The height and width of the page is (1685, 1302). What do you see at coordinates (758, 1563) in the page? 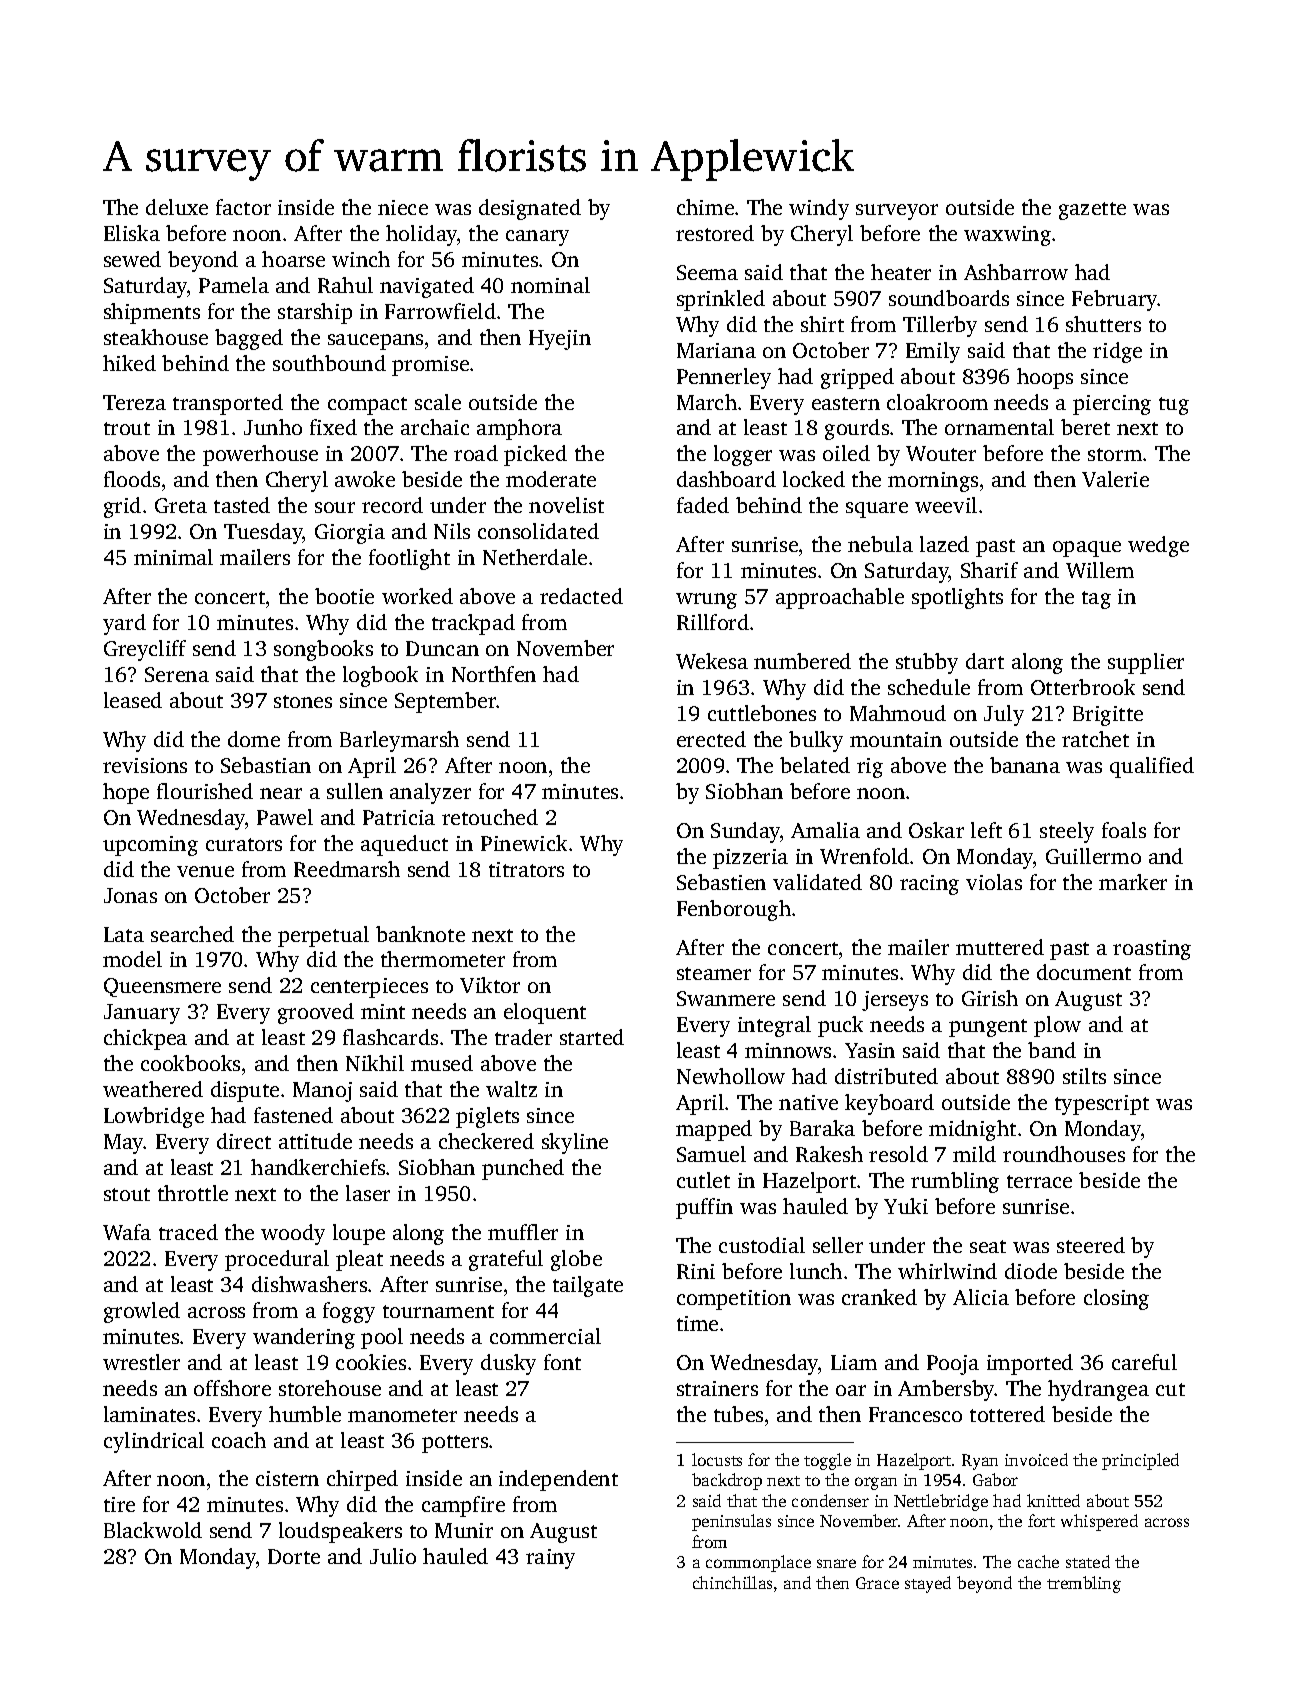
I see `commonplace` at bounding box center [758, 1563].
